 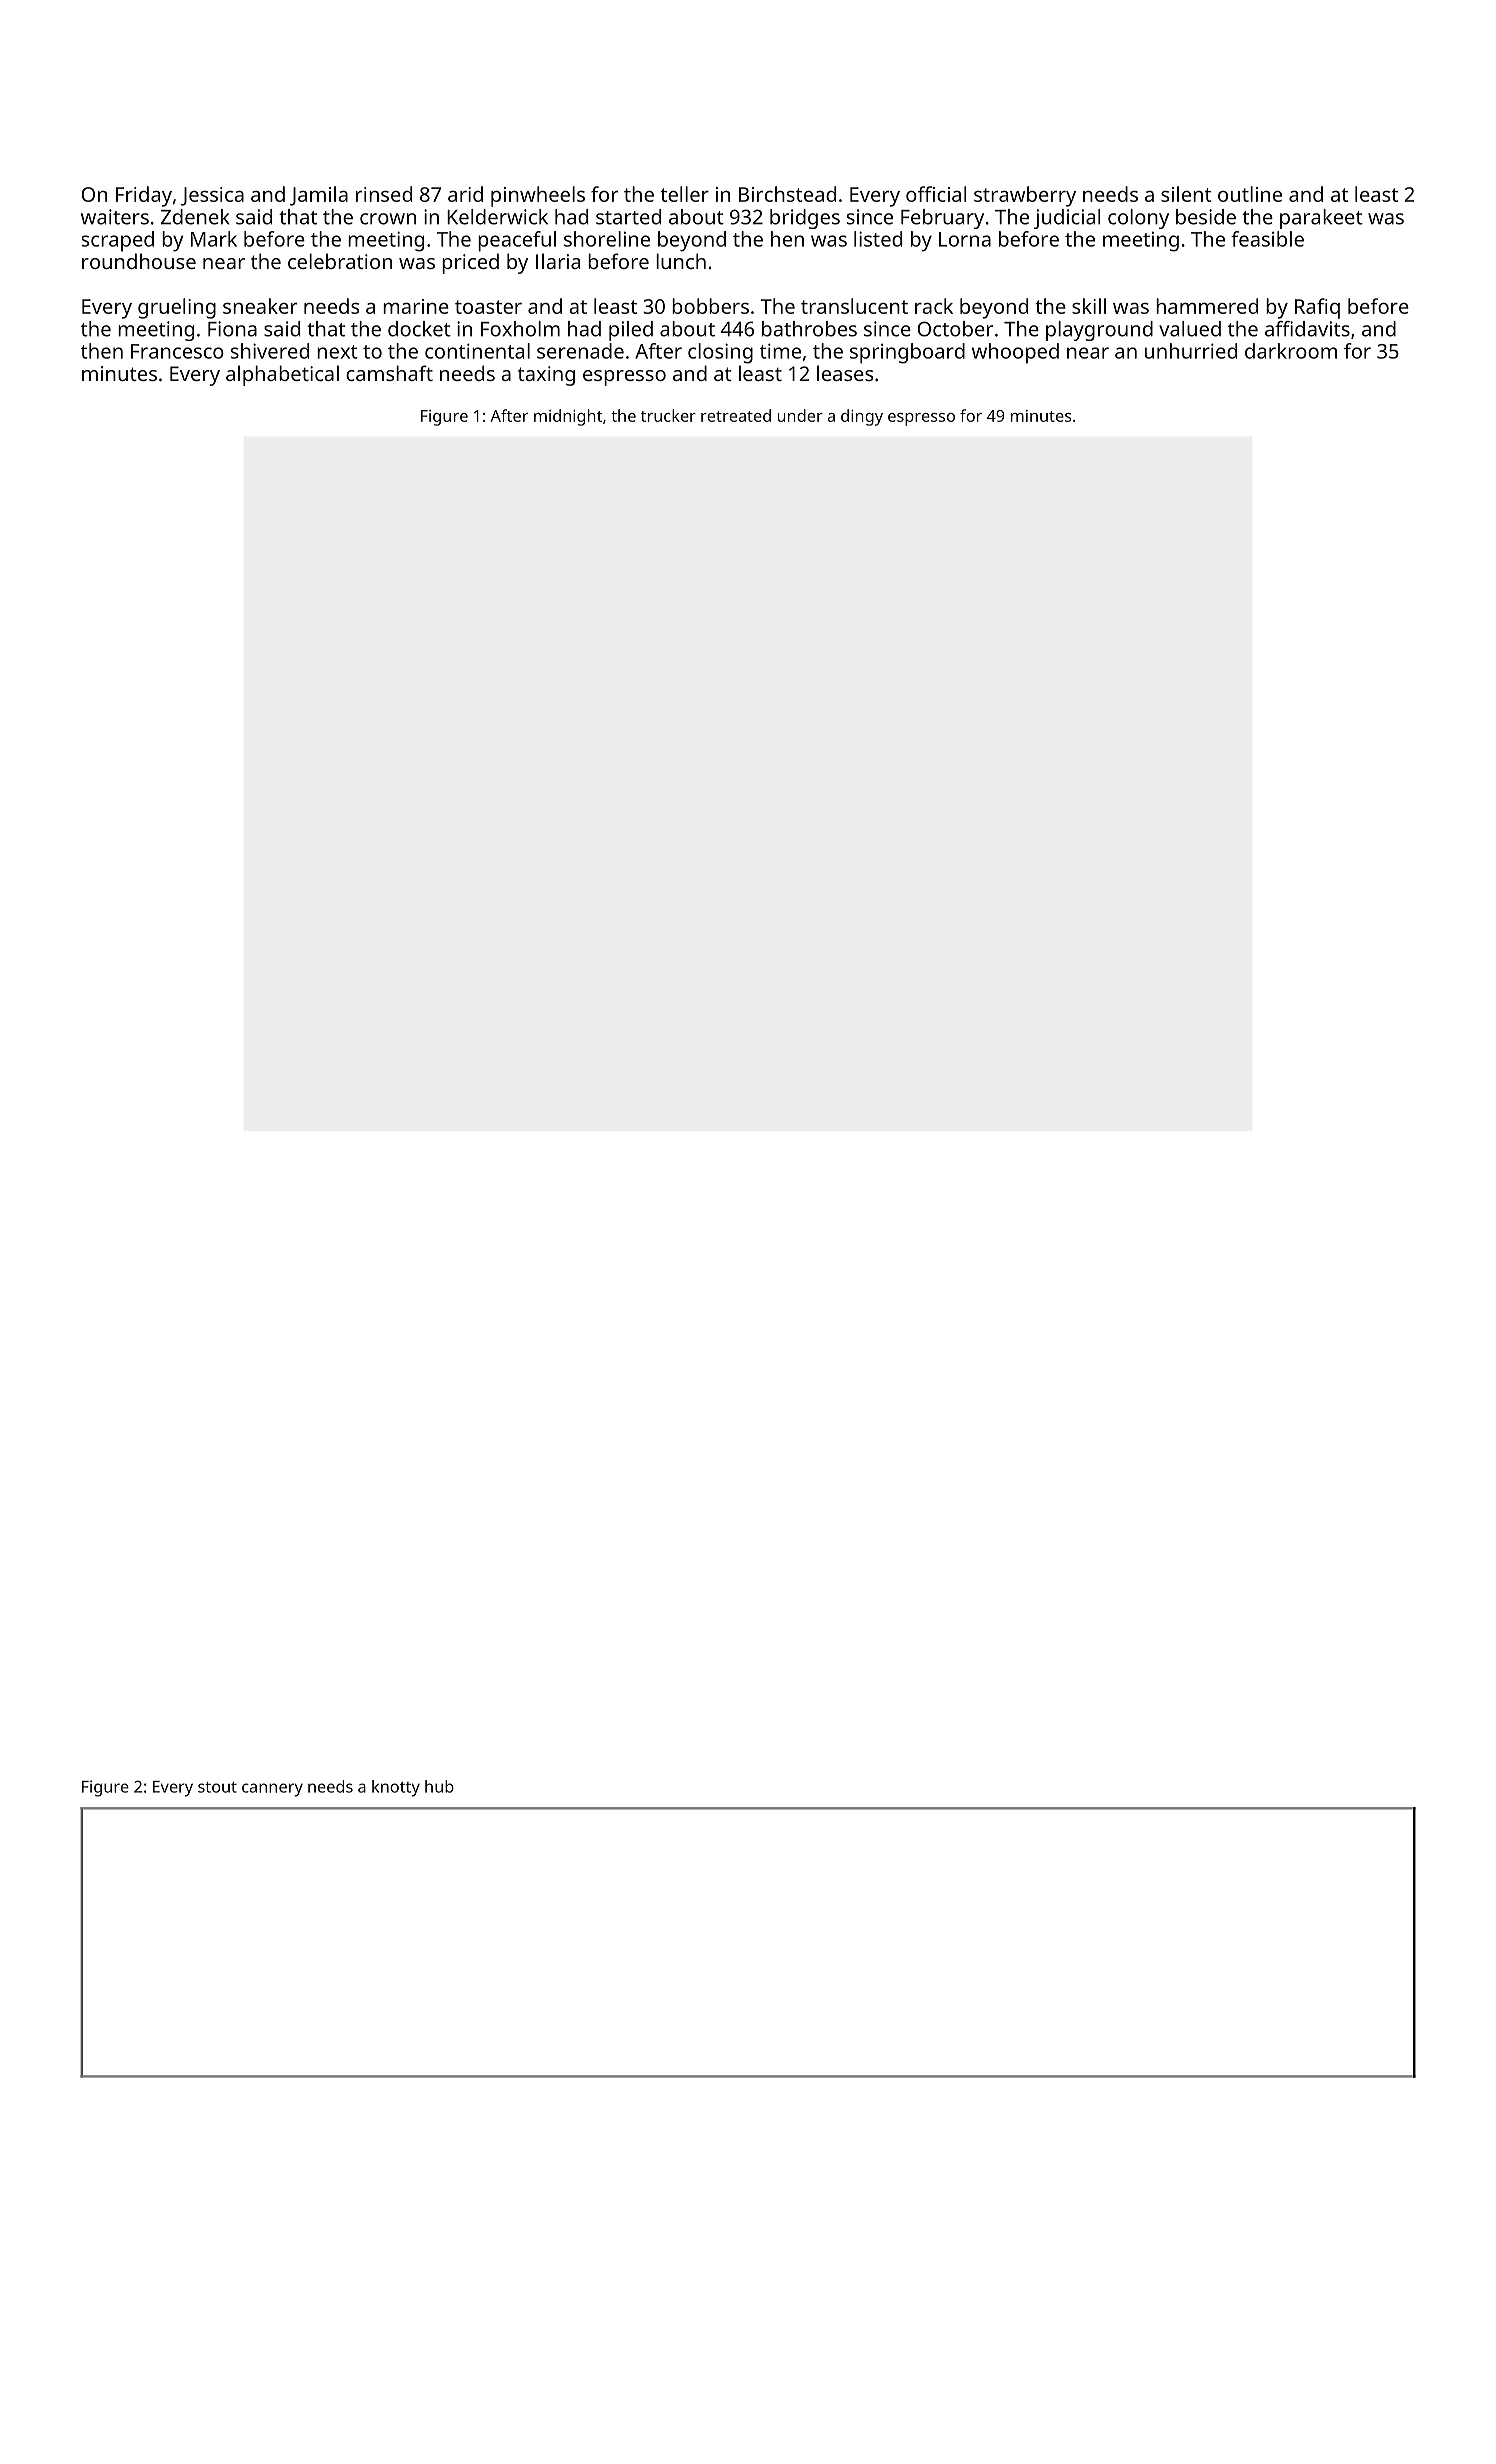 I want to click on hub, so click(x=439, y=1786).
